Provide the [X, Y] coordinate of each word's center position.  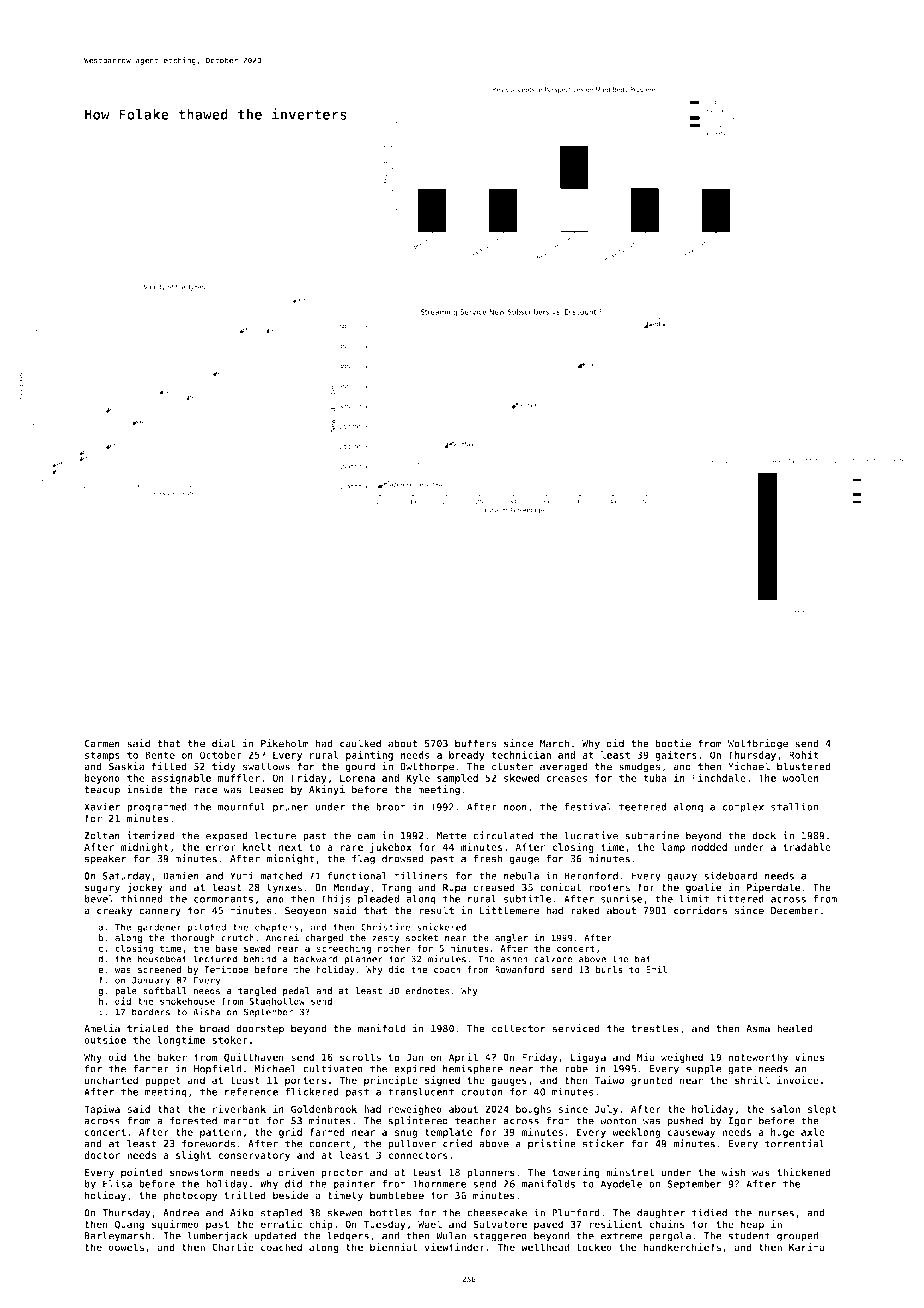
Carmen [102, 744]
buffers [476, 743]
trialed [148, 1028]
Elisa [117, 1183]
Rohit [803, 754]
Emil [657, 969]
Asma [758, 1029]
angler [511, 938]
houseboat [162, 959]
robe [576, 1069]
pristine [552, 1144]
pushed [685, 1121]
